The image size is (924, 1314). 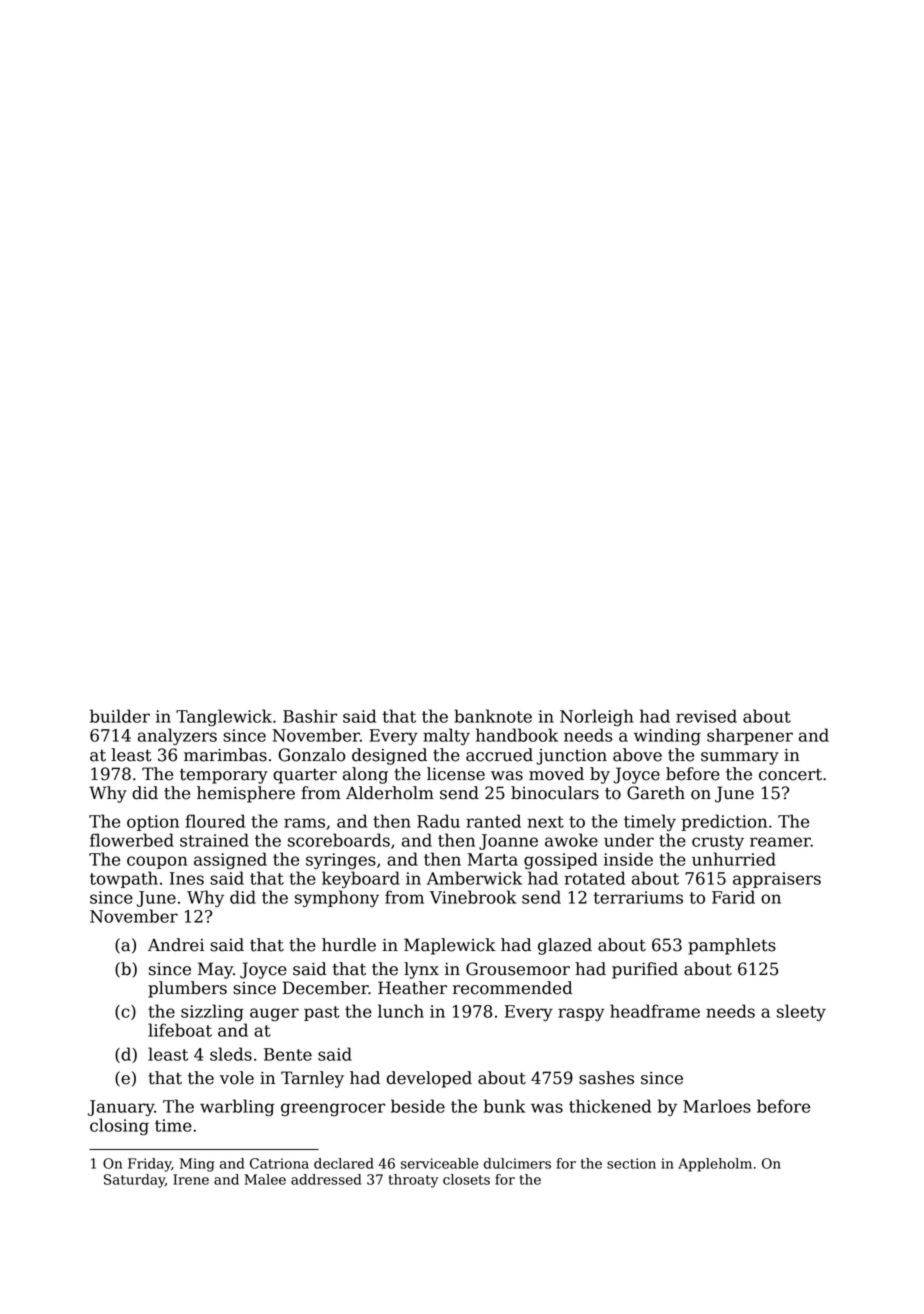 What do you see at coordinates (401, 1011) in the screenshot?
I see `lunch` at bounding box center [401, 1011].
